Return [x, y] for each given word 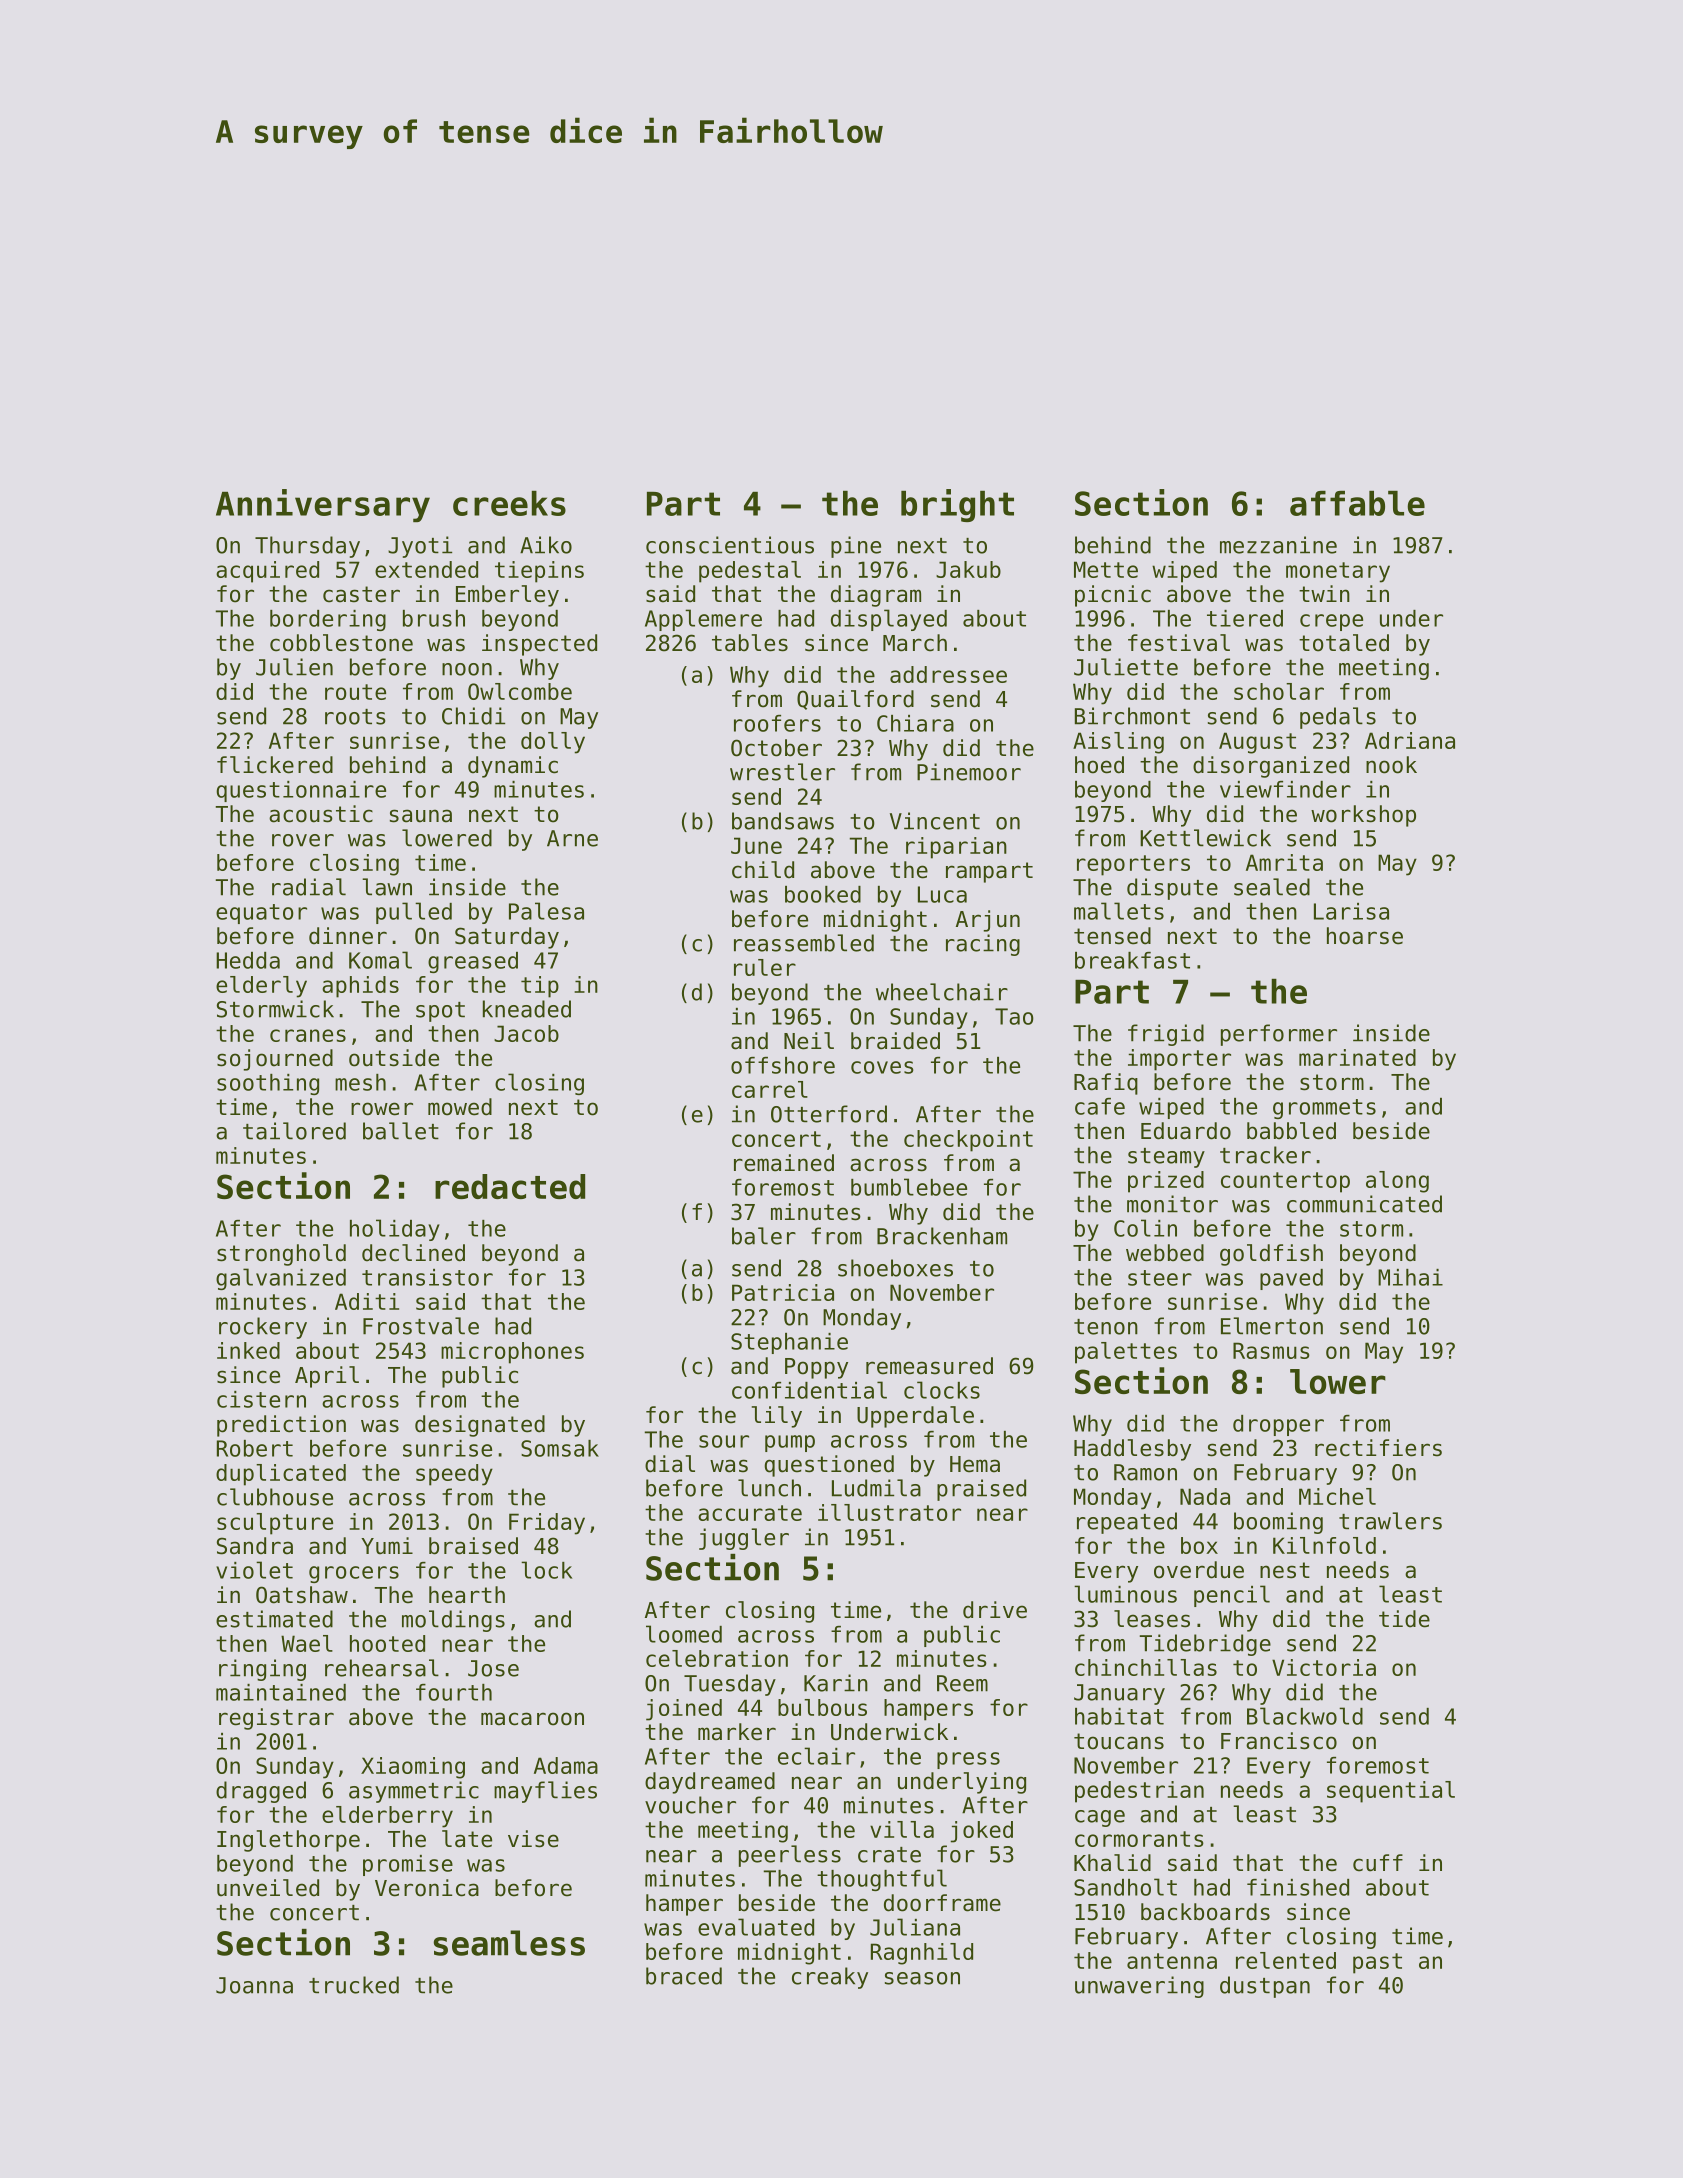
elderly [261, 987]
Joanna [254, 1985]
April [327, 1377]
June [756, 845]
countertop [1285, 1182]
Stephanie [789, 1343]
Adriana [1410, 740]
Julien [294, 667]
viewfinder [1285, 789]
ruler [765, 967]
